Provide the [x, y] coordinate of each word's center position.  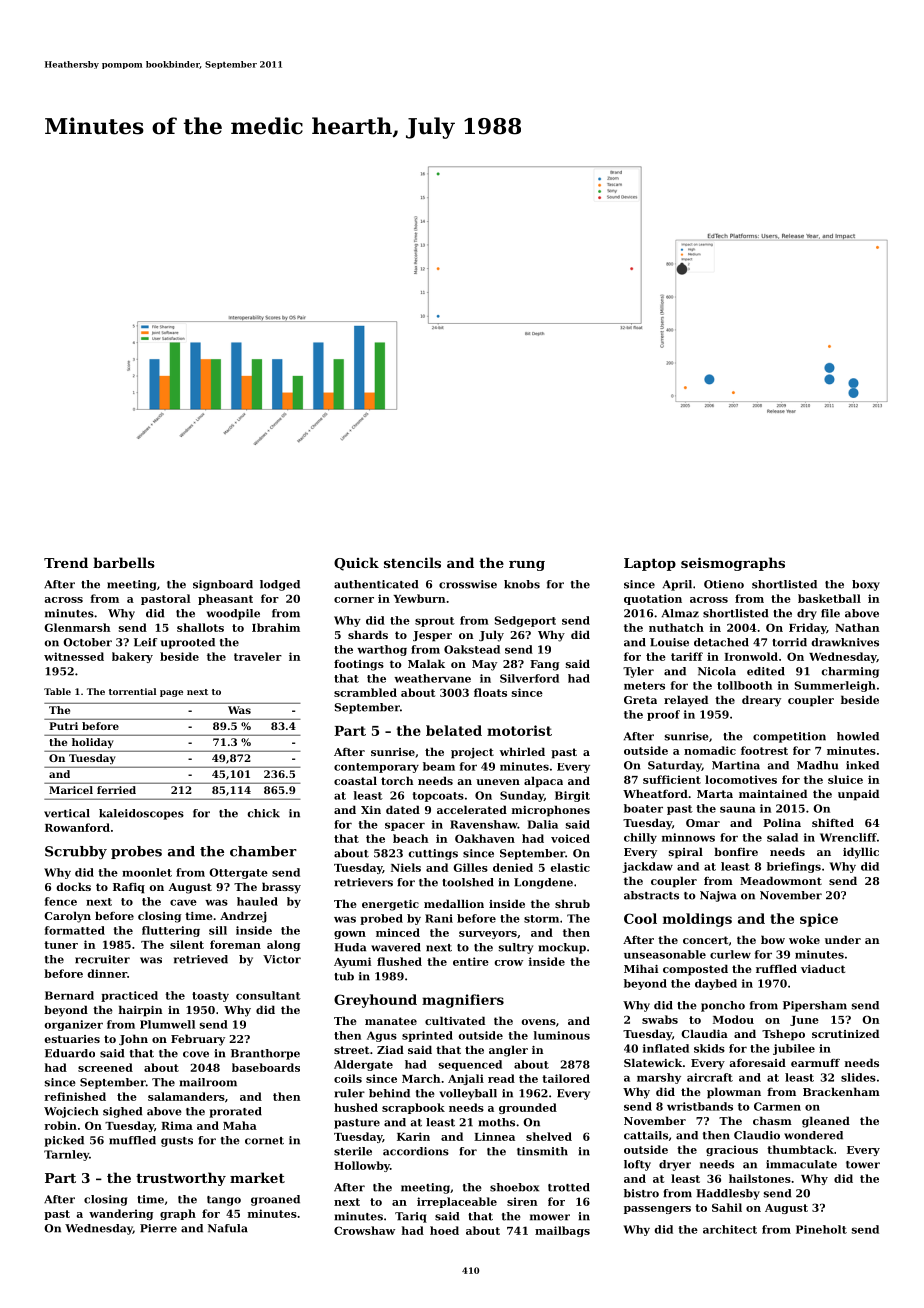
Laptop [650, 564]
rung [527, 566]
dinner [107, 973]
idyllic [861, 853]
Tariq [411, 1217]
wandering [121, 1214]
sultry [516, 948]
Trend [66, 562]
